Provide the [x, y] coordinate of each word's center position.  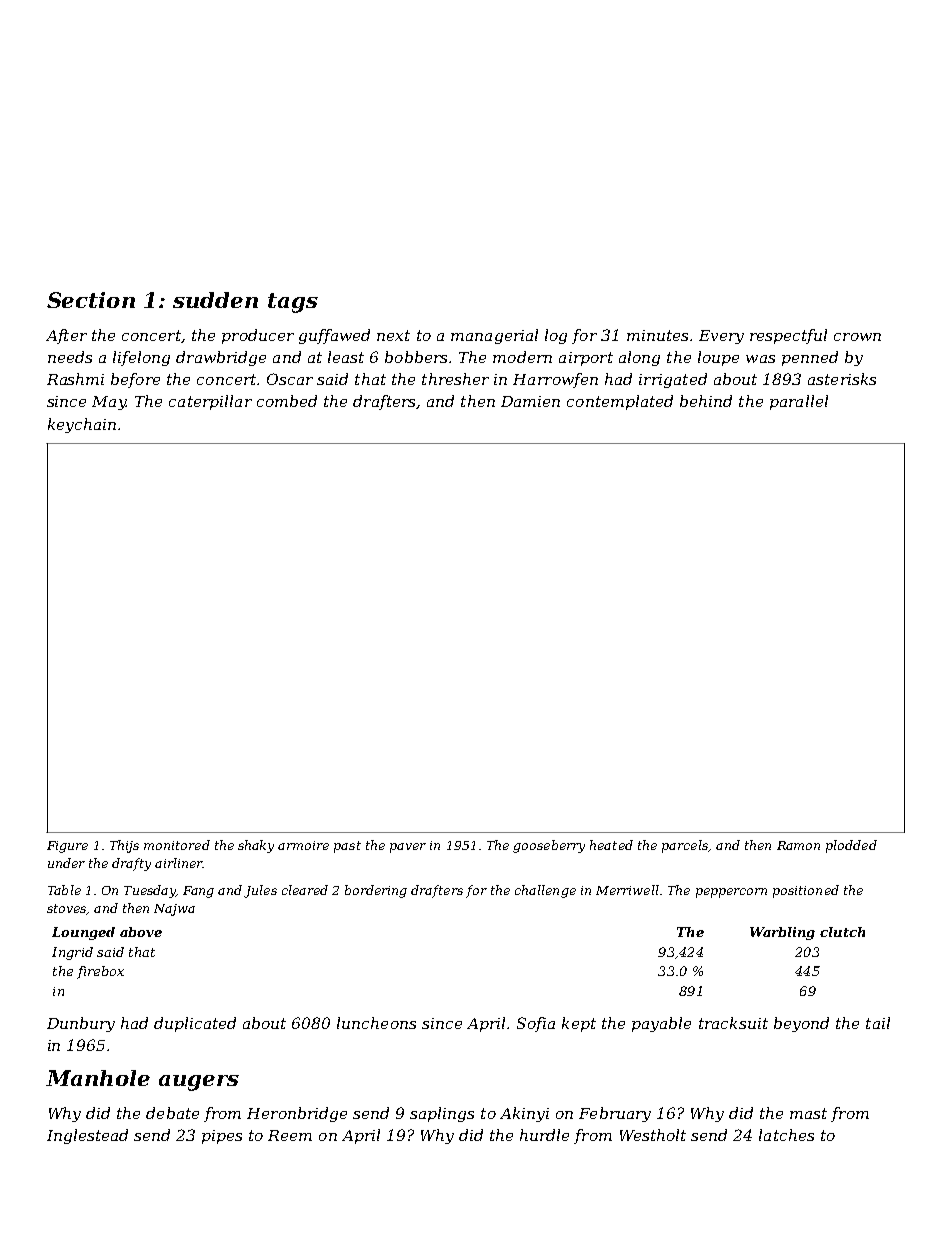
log [556, 336]
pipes [222, 1137]
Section [91, 300]
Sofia [536, 1024]
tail [878, 1023]
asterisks [842, 379]
